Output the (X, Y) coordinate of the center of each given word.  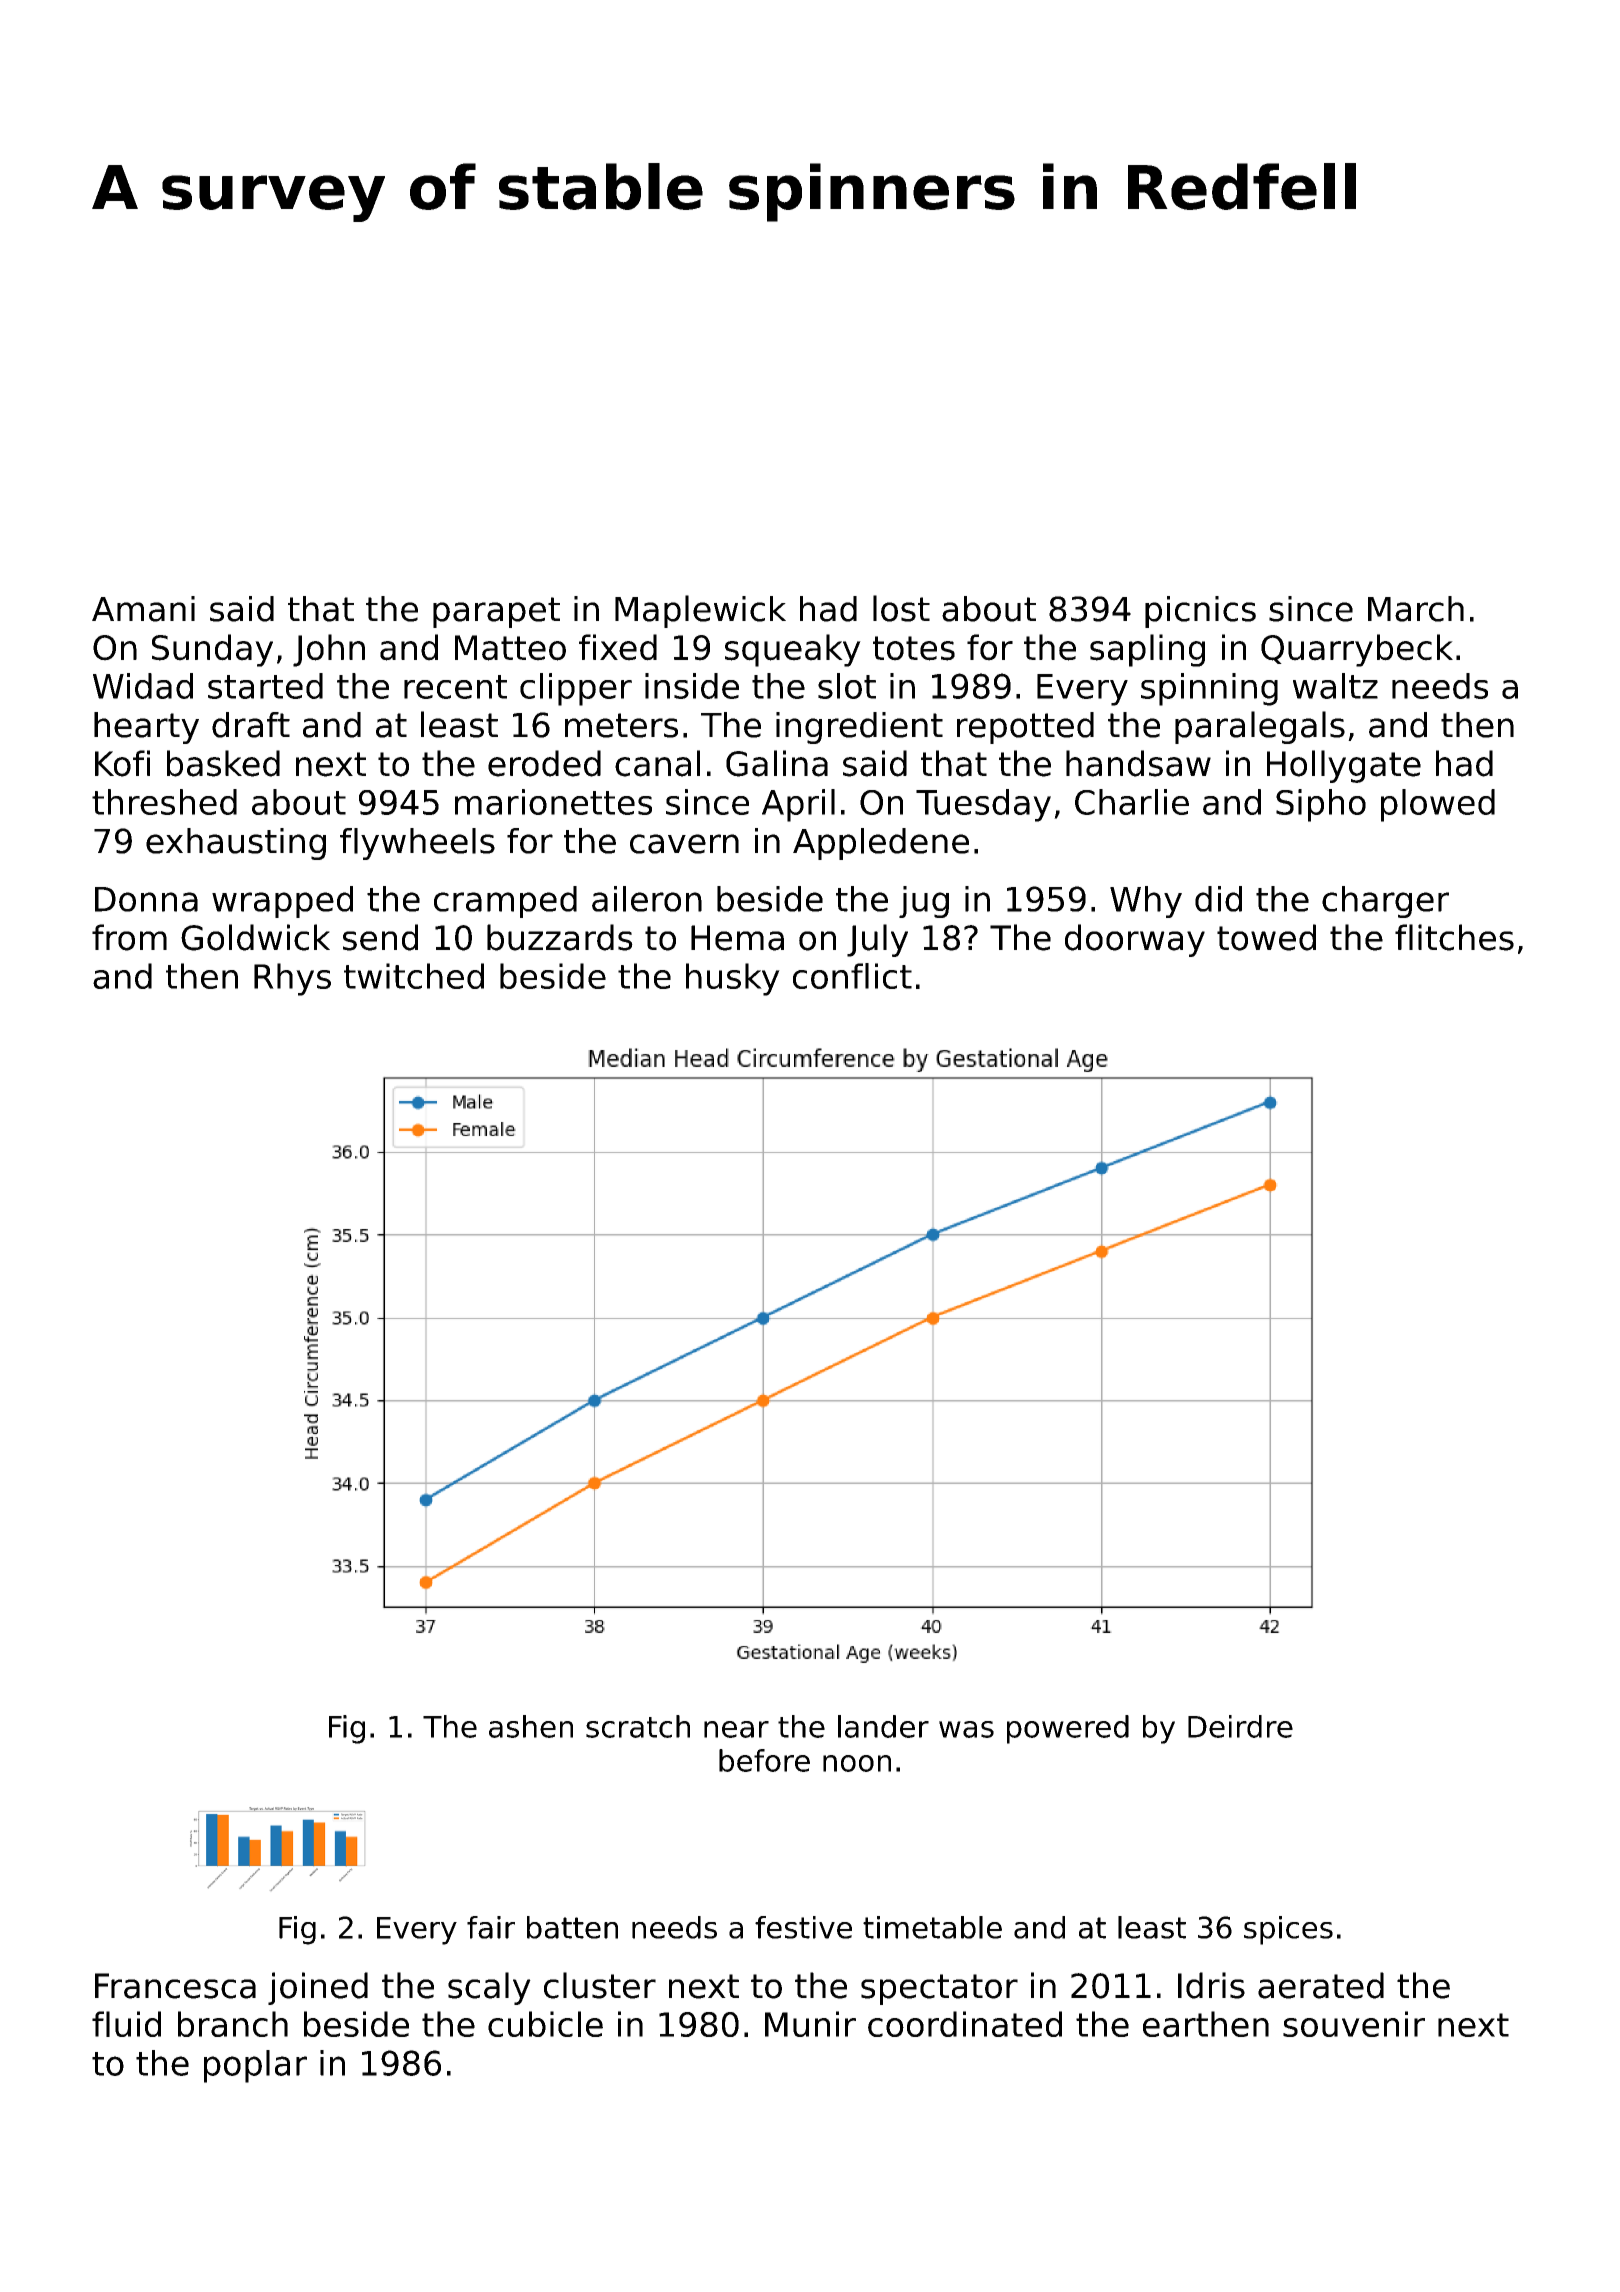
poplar (255, 2066)
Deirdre (1240, 1726)
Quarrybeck (1357, 650)
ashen (531, 1726)
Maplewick (700, 611)
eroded (544, 763)
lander (883, 1726)
